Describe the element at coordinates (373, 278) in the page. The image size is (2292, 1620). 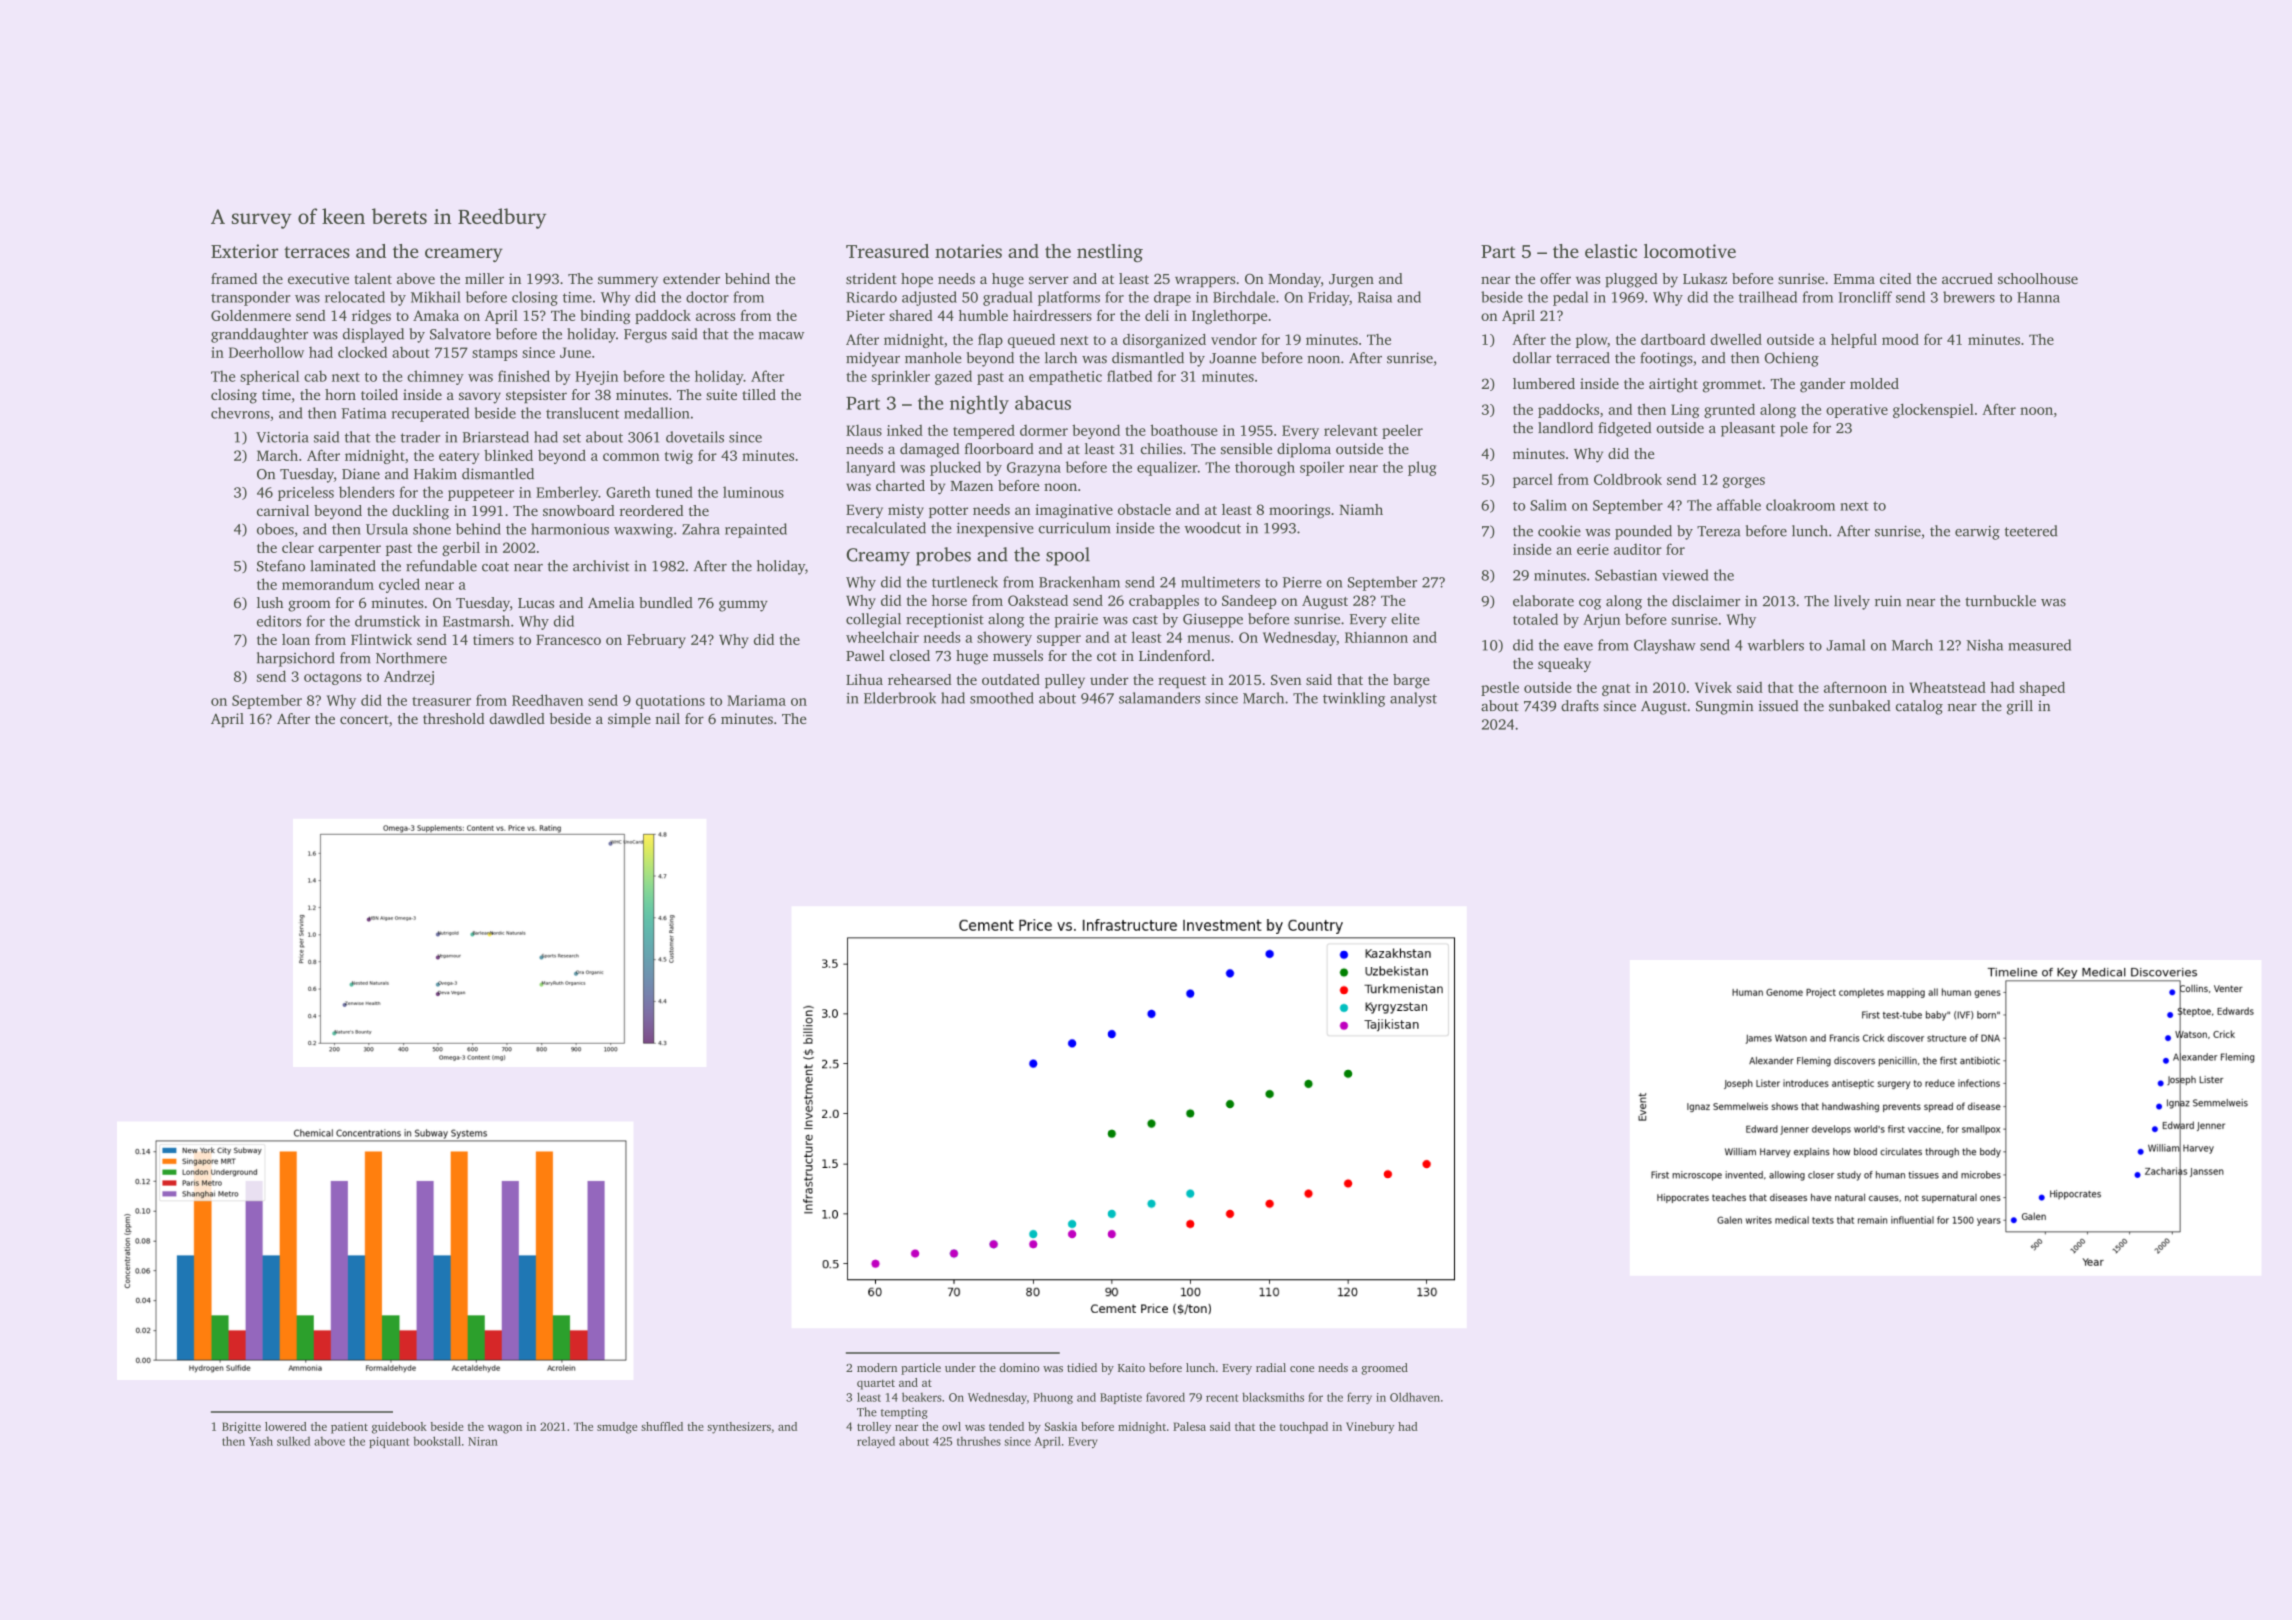
I see `talent` at that location.
